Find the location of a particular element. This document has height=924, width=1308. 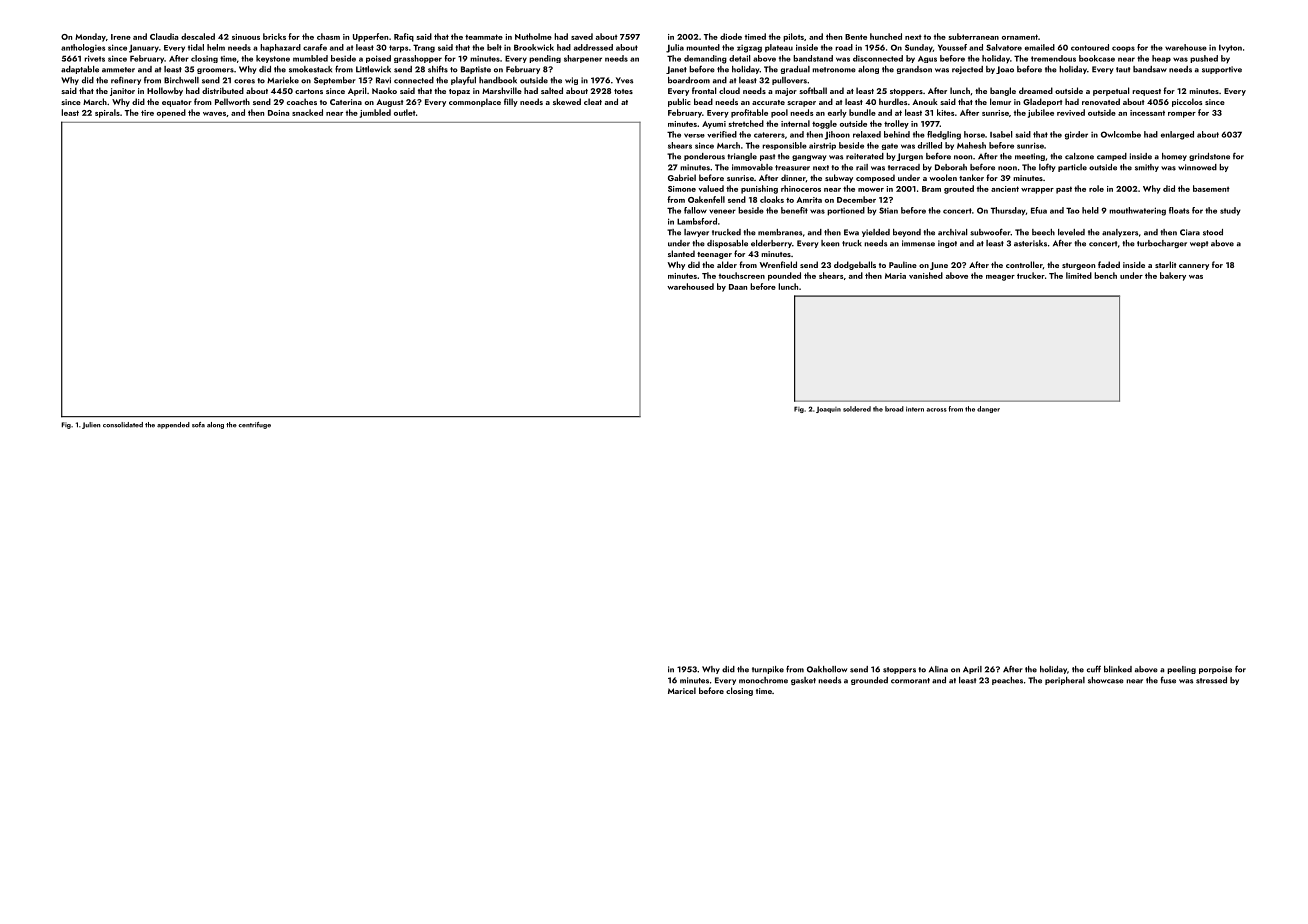

monochrome is located at coordinates (763, 680).
